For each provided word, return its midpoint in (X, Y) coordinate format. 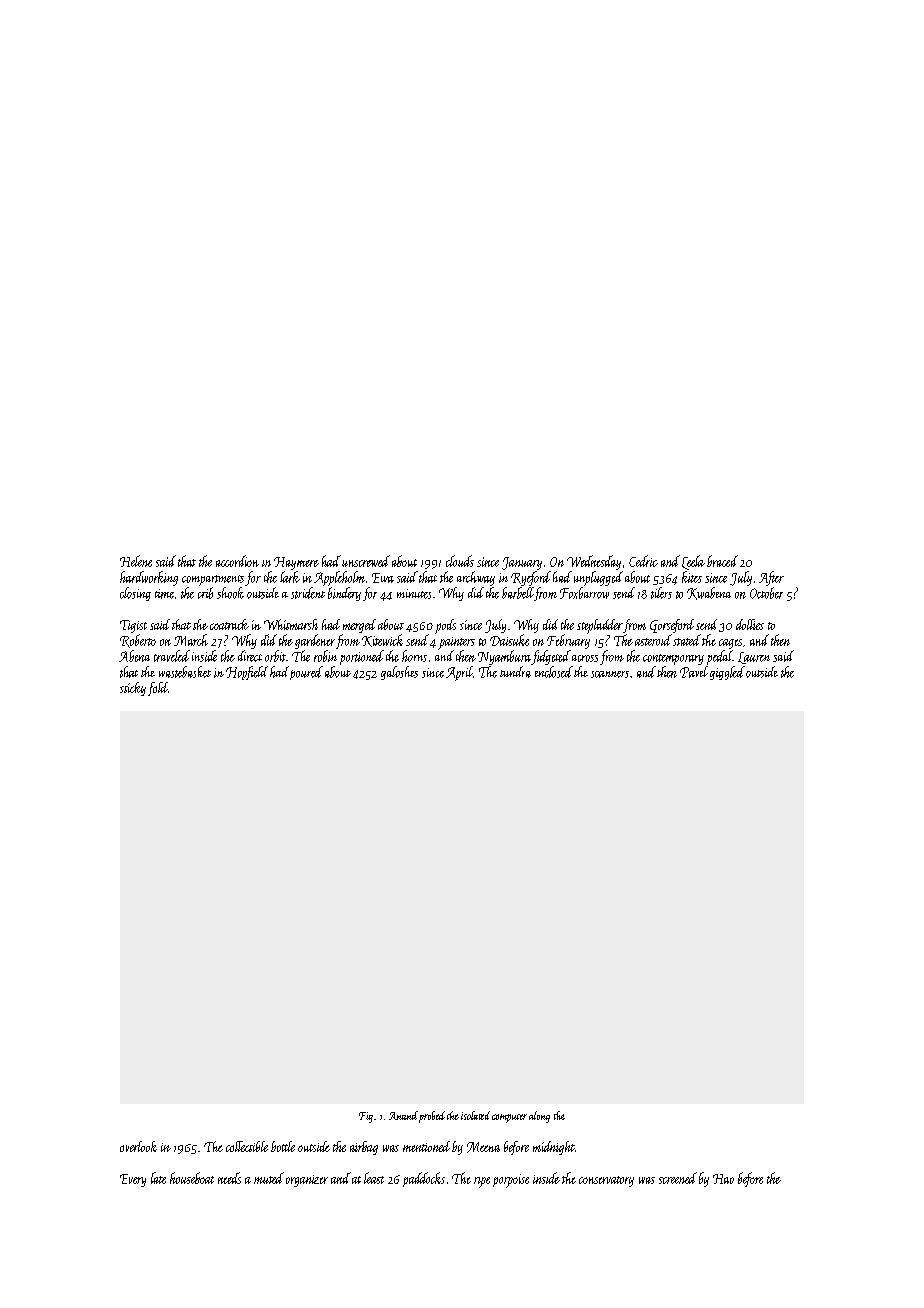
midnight (554, 1148)
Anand (403, 1115)
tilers (661, 593)
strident (308, 593)
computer (509, 1118)
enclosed (554, 672)
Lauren (754, 658)
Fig (366, 1117)
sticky (133, 689)
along (539, 1117)
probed (432, 1117)
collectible (247, 1146)
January (522, 563)
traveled (172, 656)
